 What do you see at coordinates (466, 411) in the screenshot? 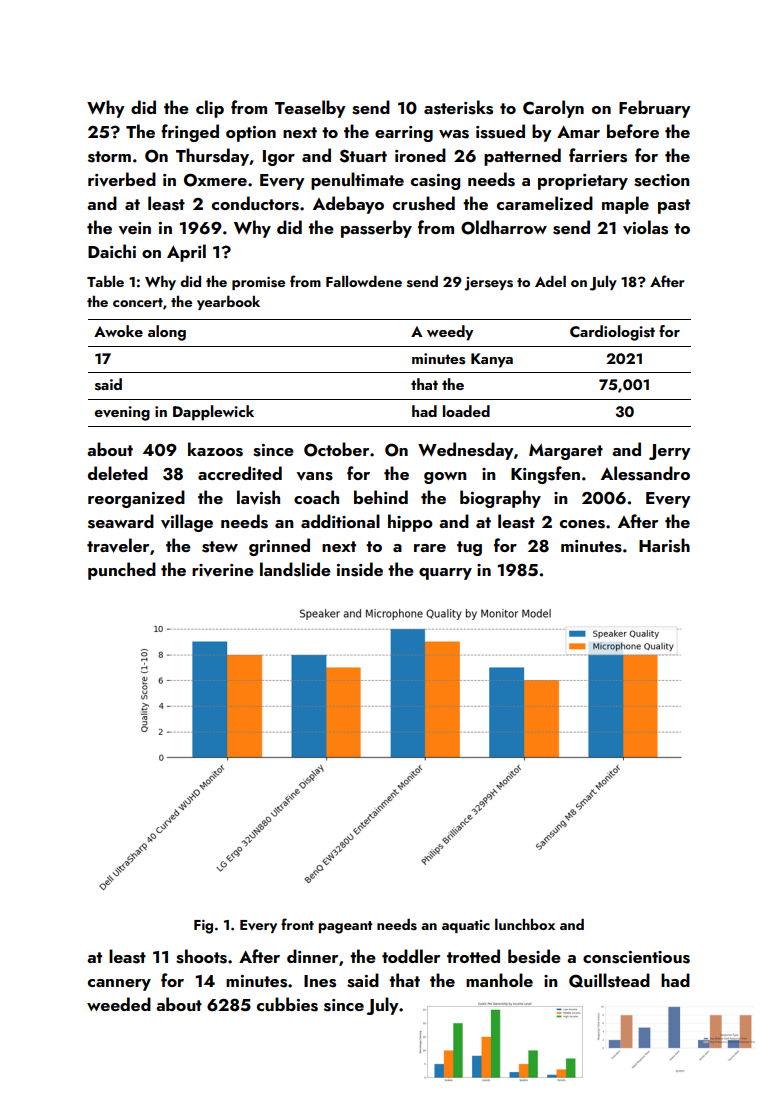
I see `loaded` at bounding box center [466, 411].
